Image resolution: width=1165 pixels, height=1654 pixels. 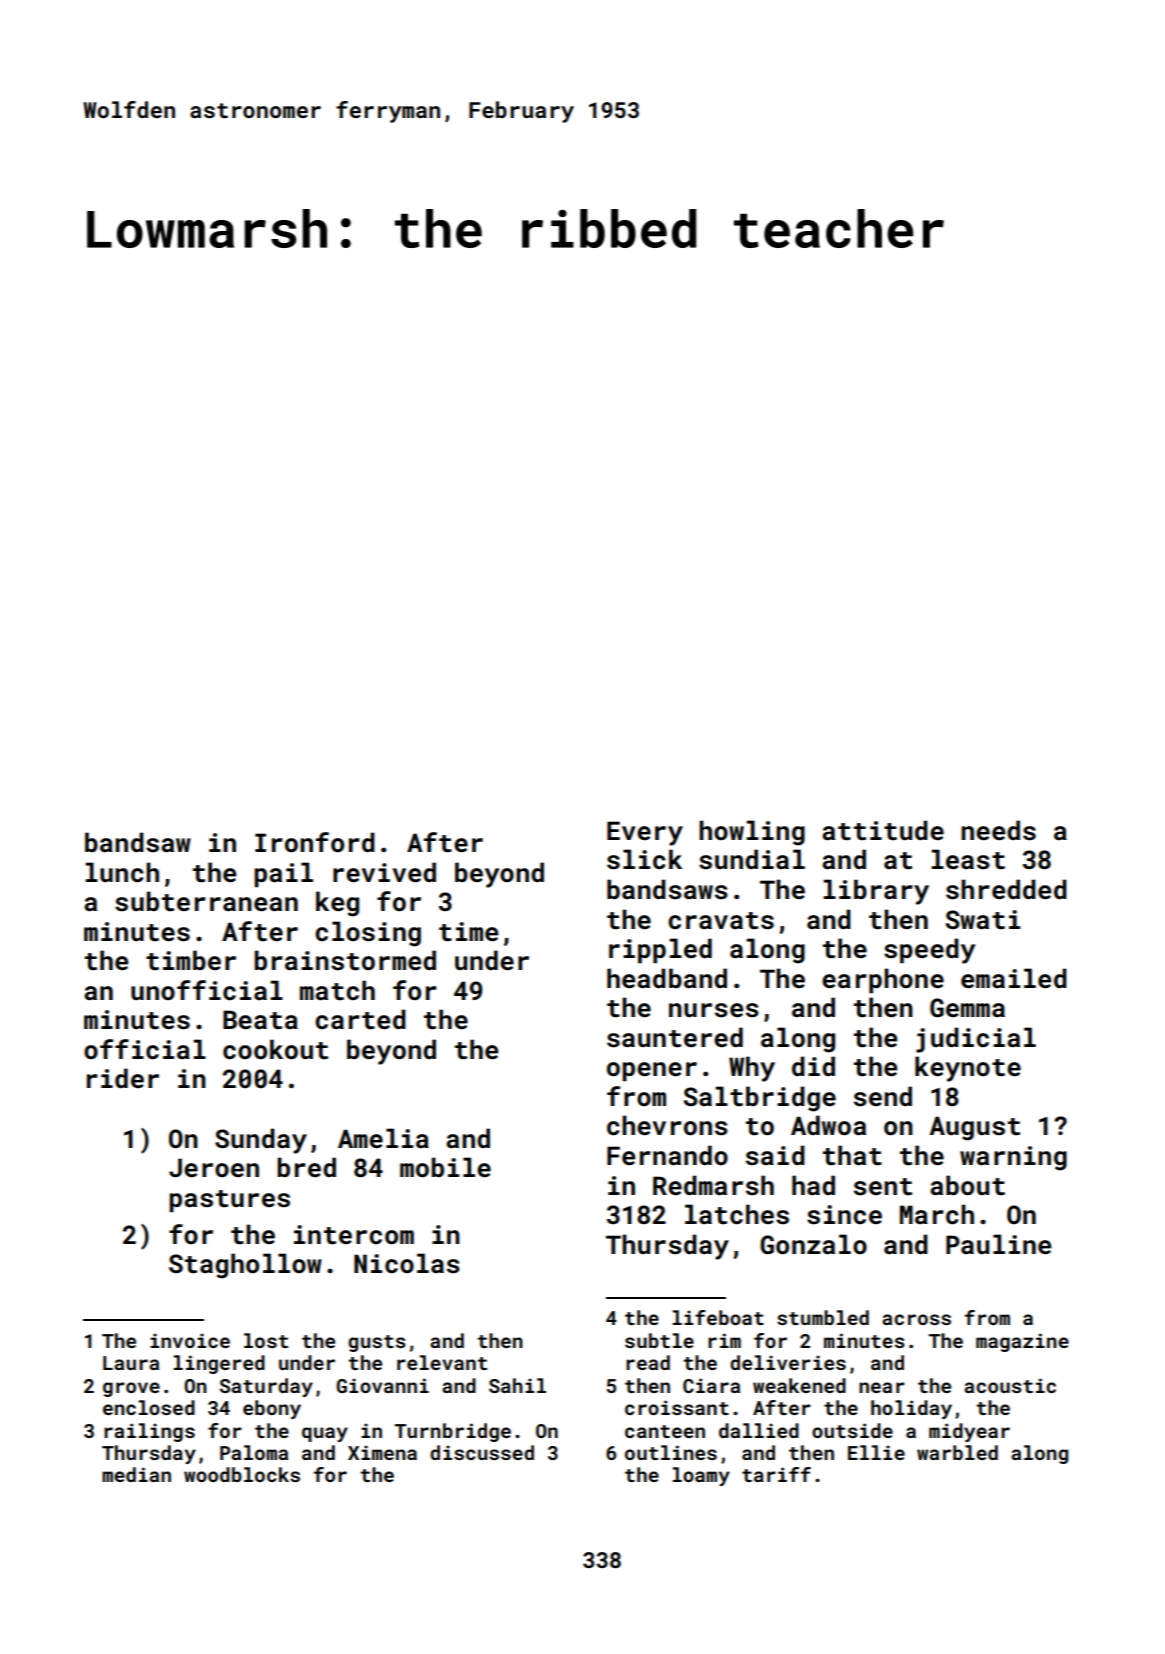 What do you see at coordinates (407, 1263) in the screenshot?
I see `Nicolas` at bounding box center [407, 1263].
